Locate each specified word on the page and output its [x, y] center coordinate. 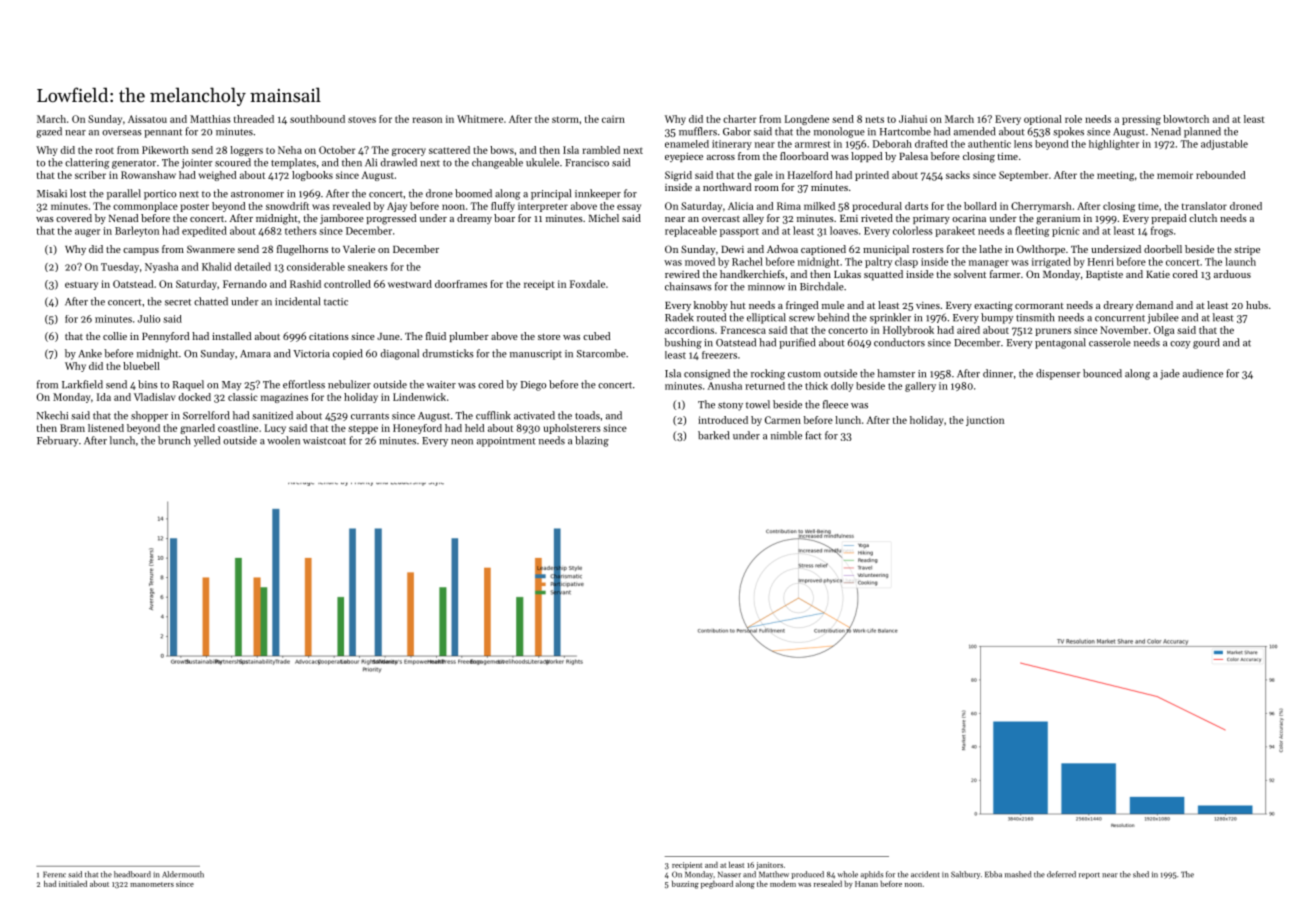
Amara [255, 354]
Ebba [993, 874]
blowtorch [1186, 119]
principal [551, 194]
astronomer [257, 194]
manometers [152, 884]
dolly [842, 387]
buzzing [685, 885]
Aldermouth [183, 874]
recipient [687, 866]
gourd [1206, 343]
